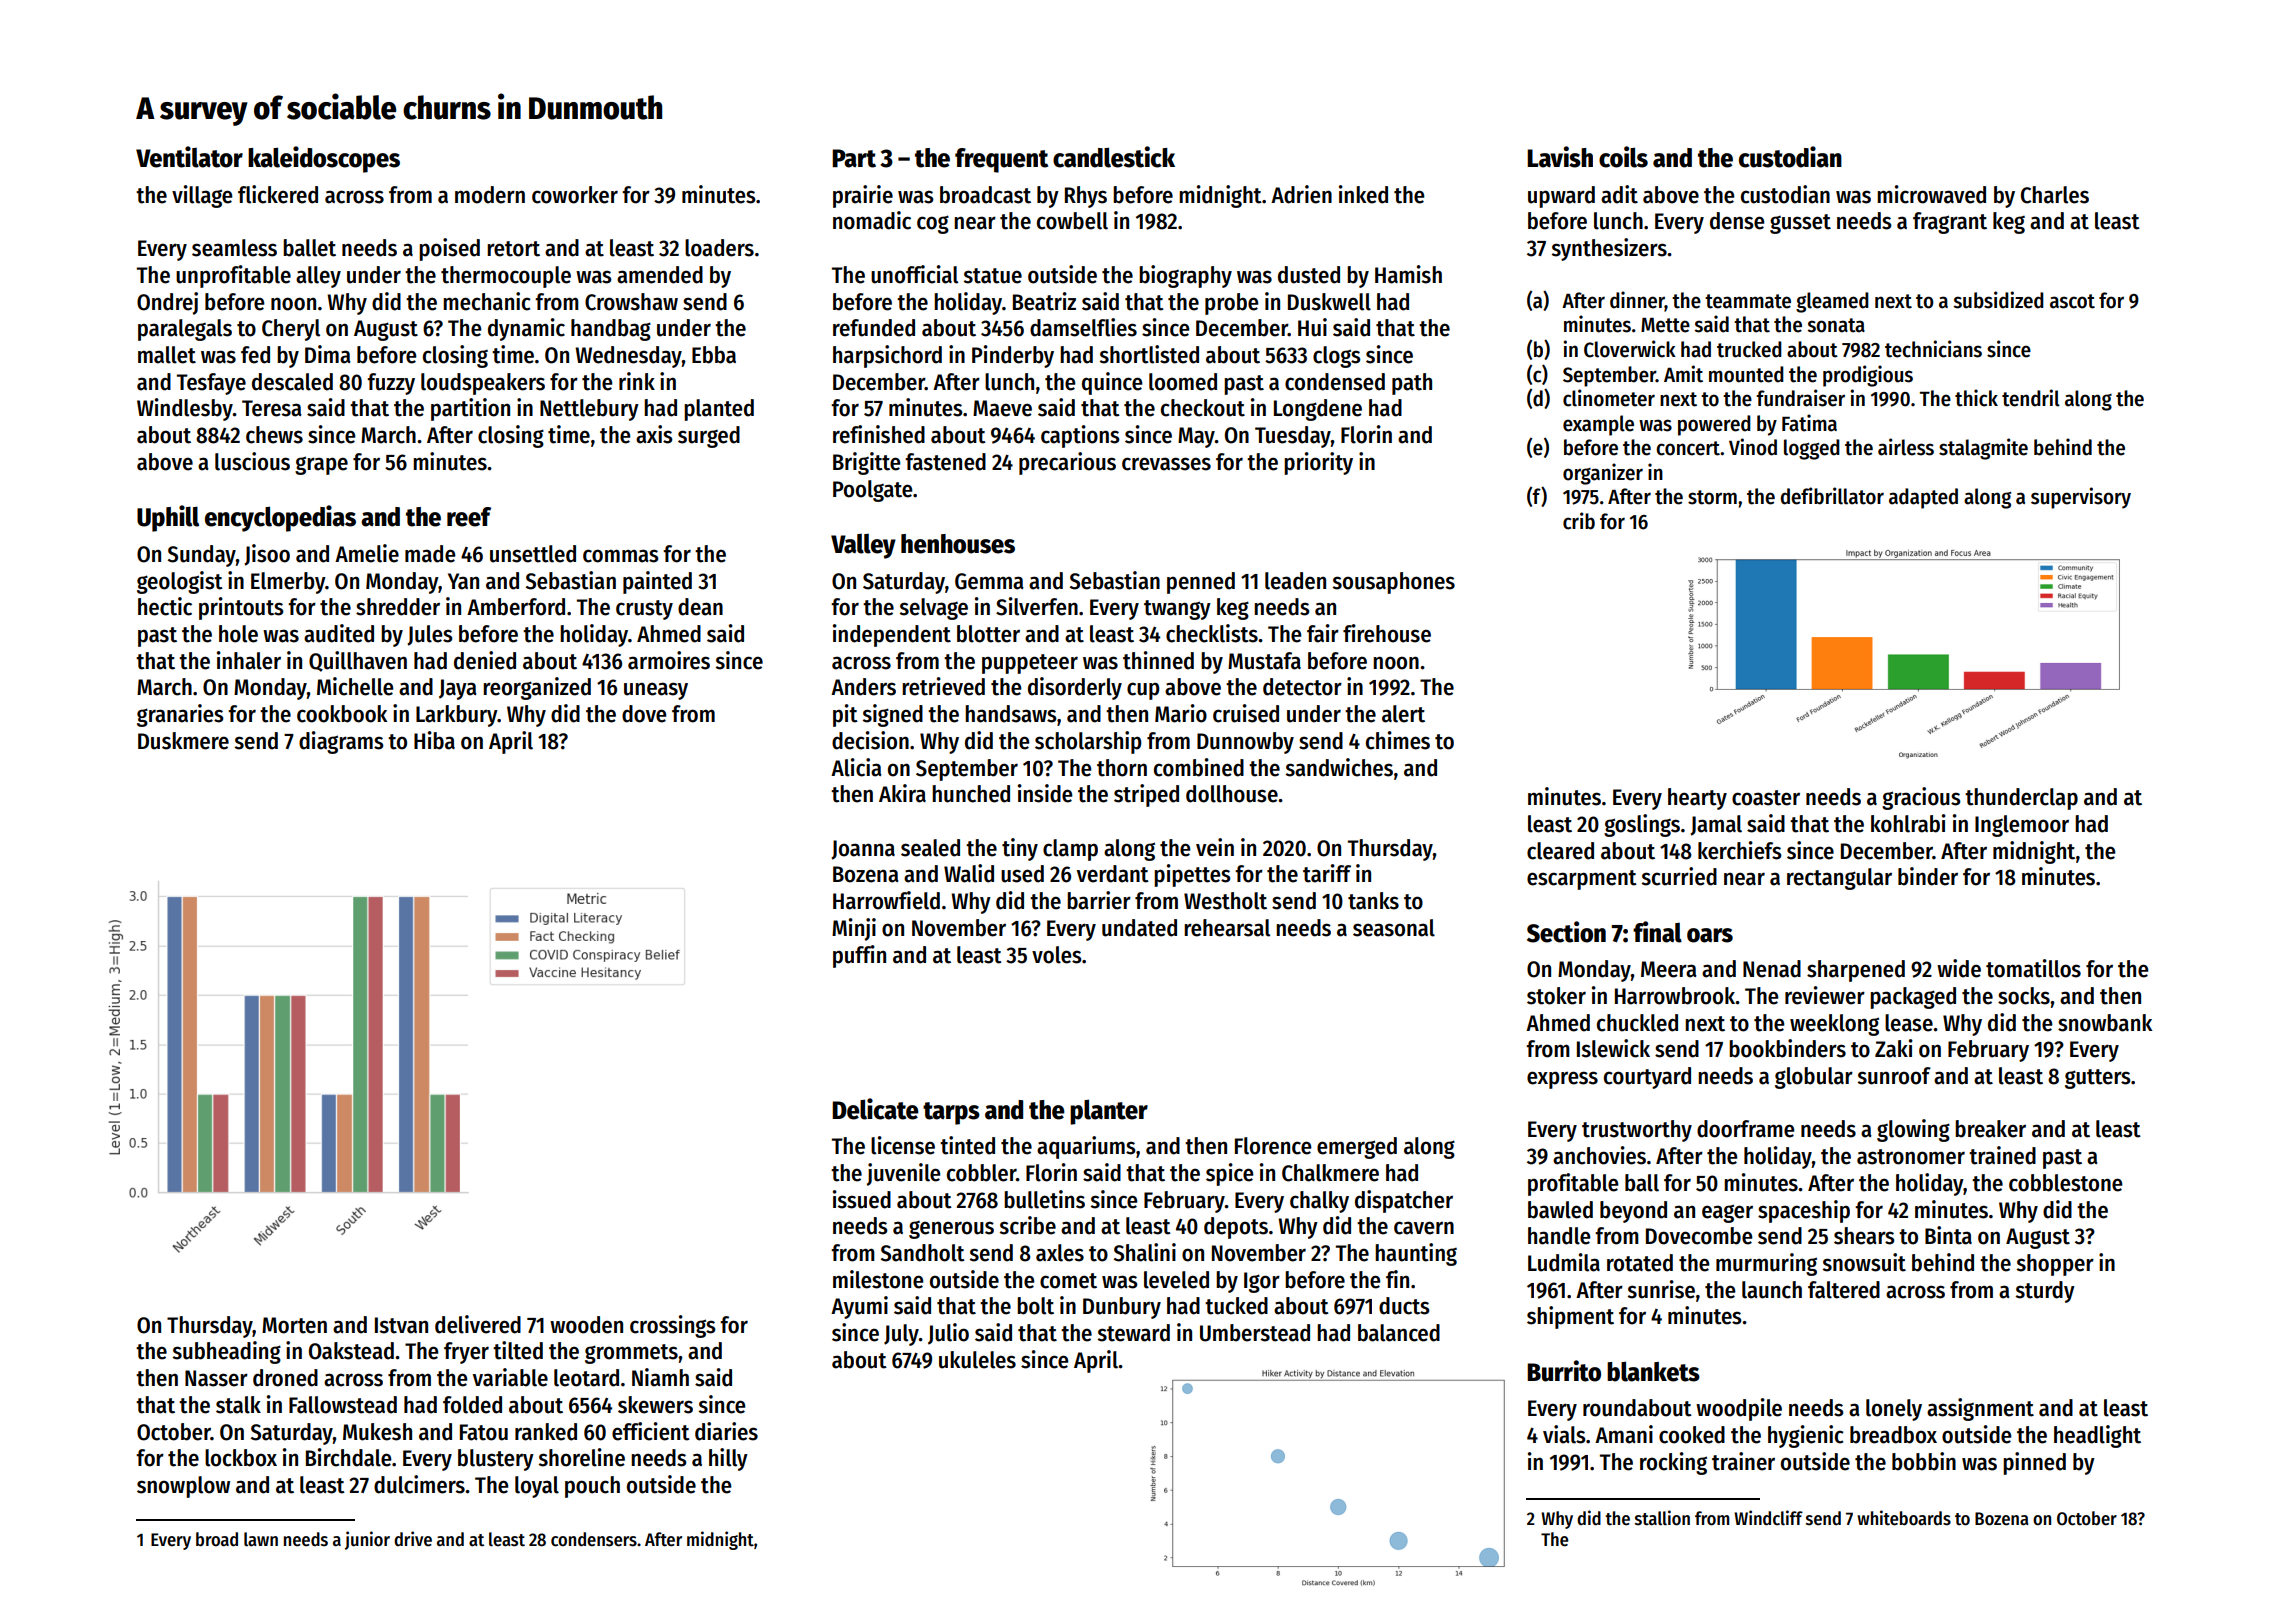  Describe the element at coordinates (1560, 157) in the image. I see `Lavish` at that location.
